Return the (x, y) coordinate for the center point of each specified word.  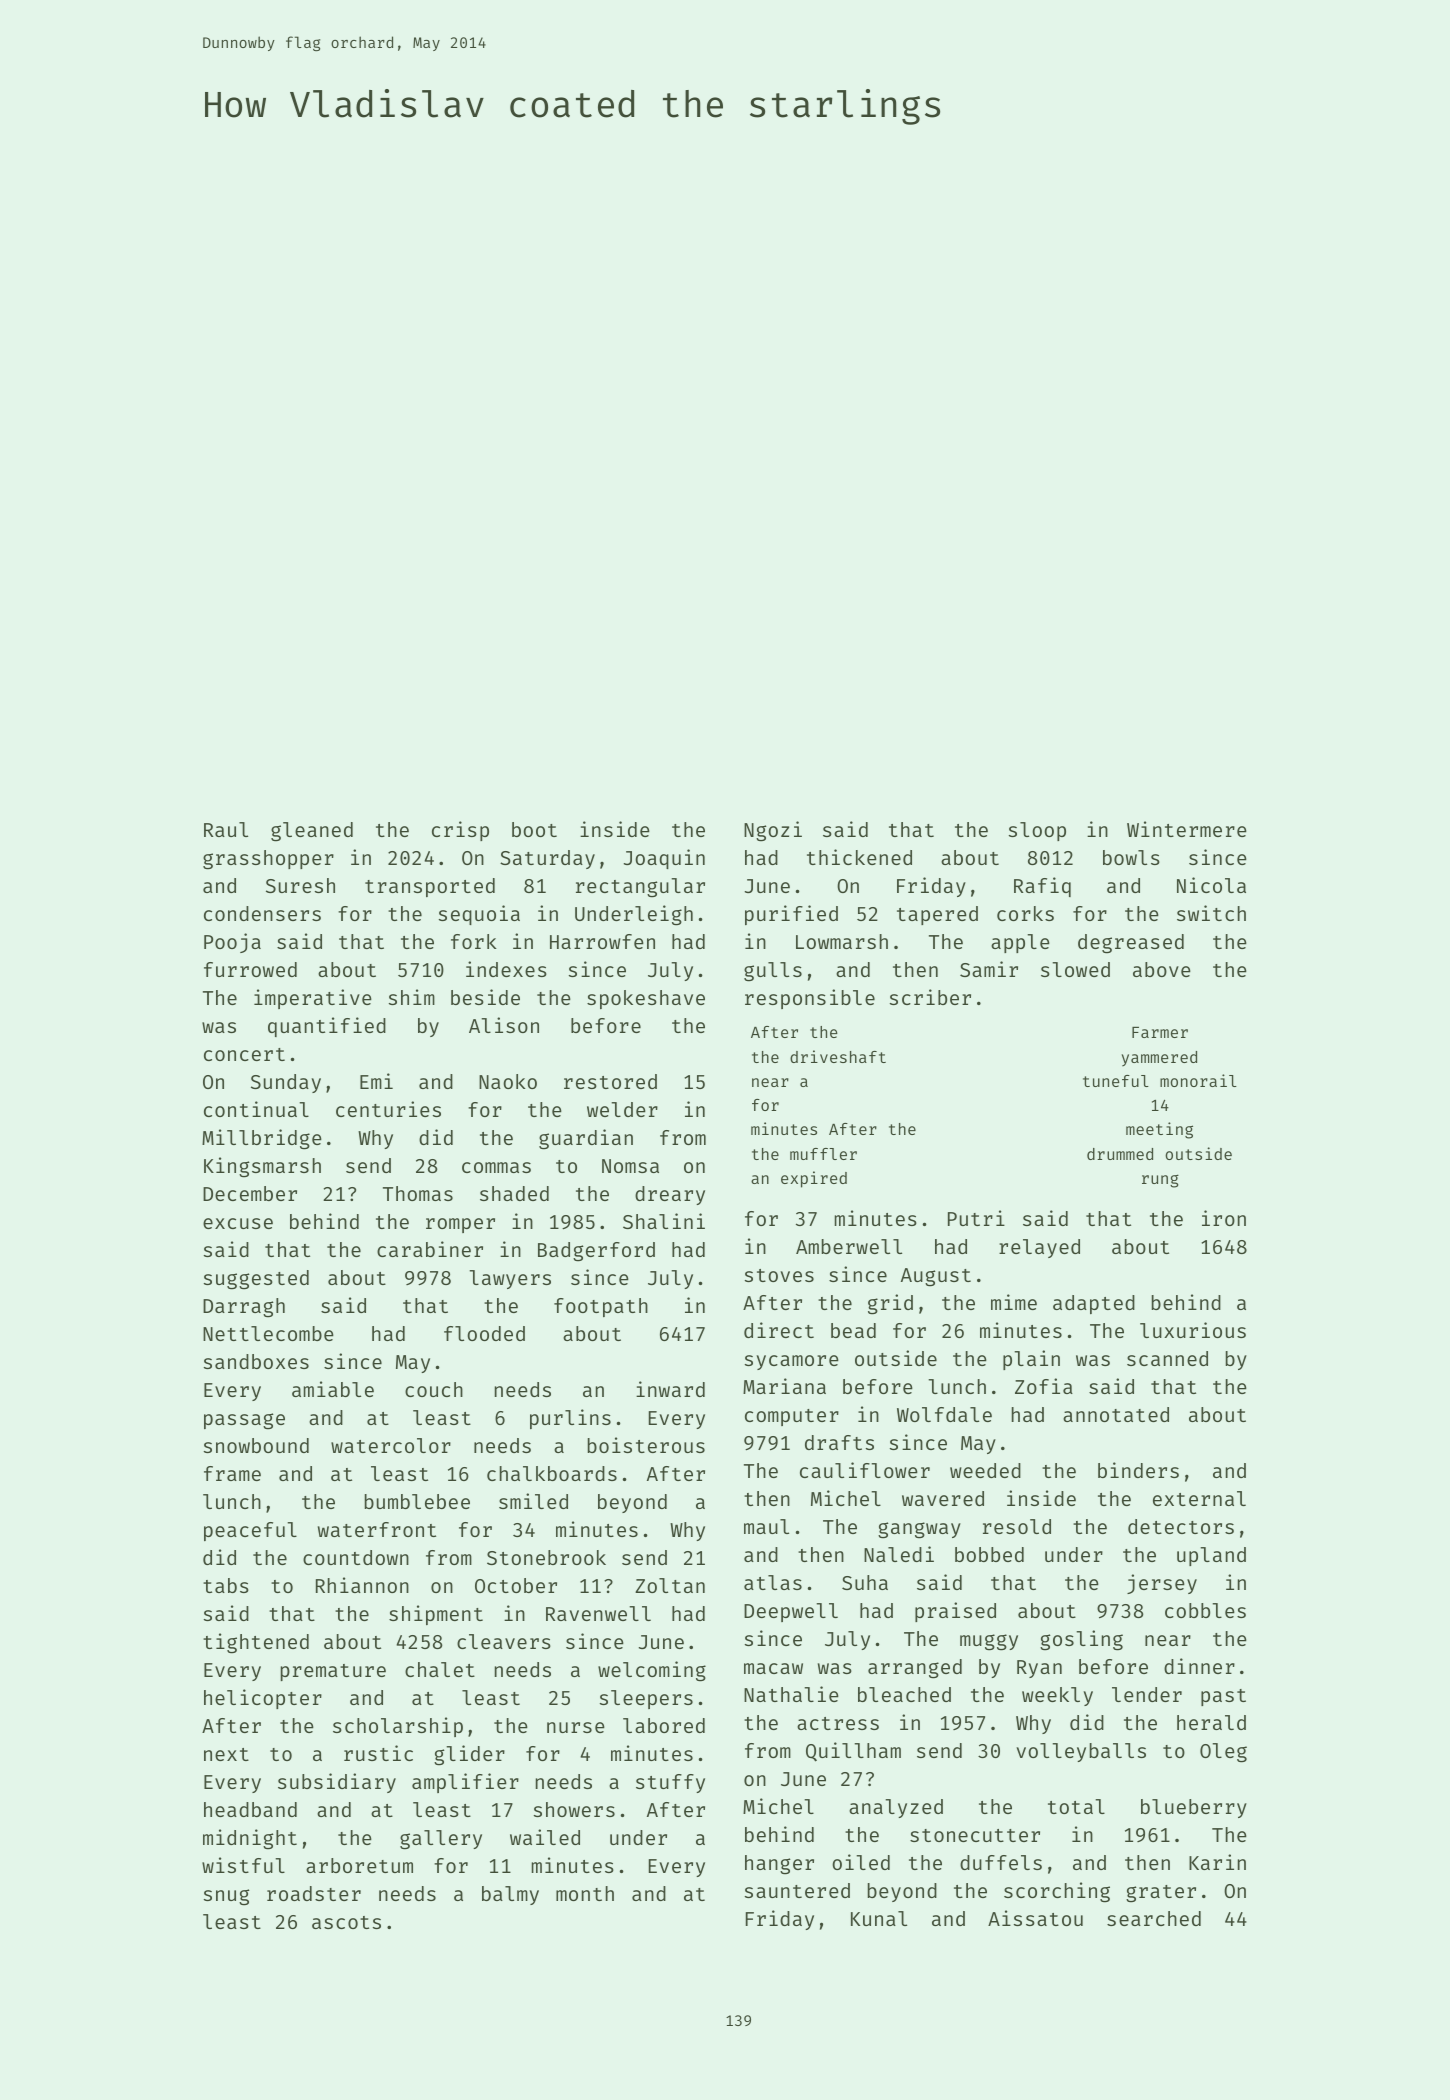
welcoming (652, 1671)
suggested (256, 1280)
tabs (226, 1585)
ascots (346, 1922)
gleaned (312, 832)
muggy (989, 1642)
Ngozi (773, 831)
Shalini (664, 1221)
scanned (1167, 1358)
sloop (1037, 831)
